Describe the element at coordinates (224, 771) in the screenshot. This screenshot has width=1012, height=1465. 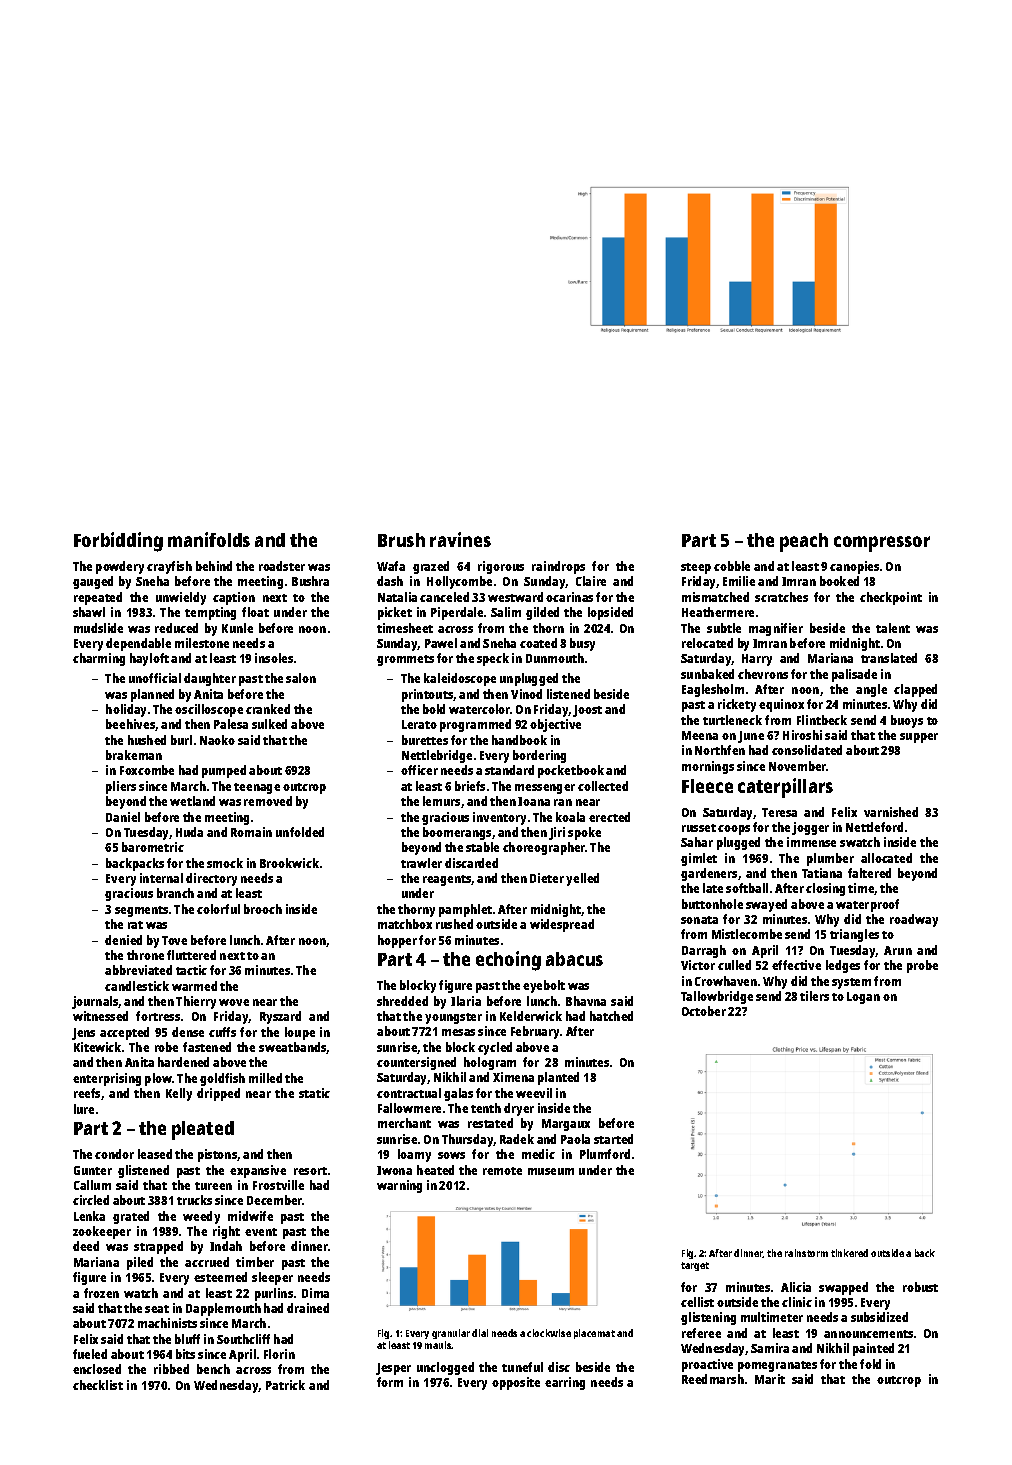
I see `pumped` at that location.
